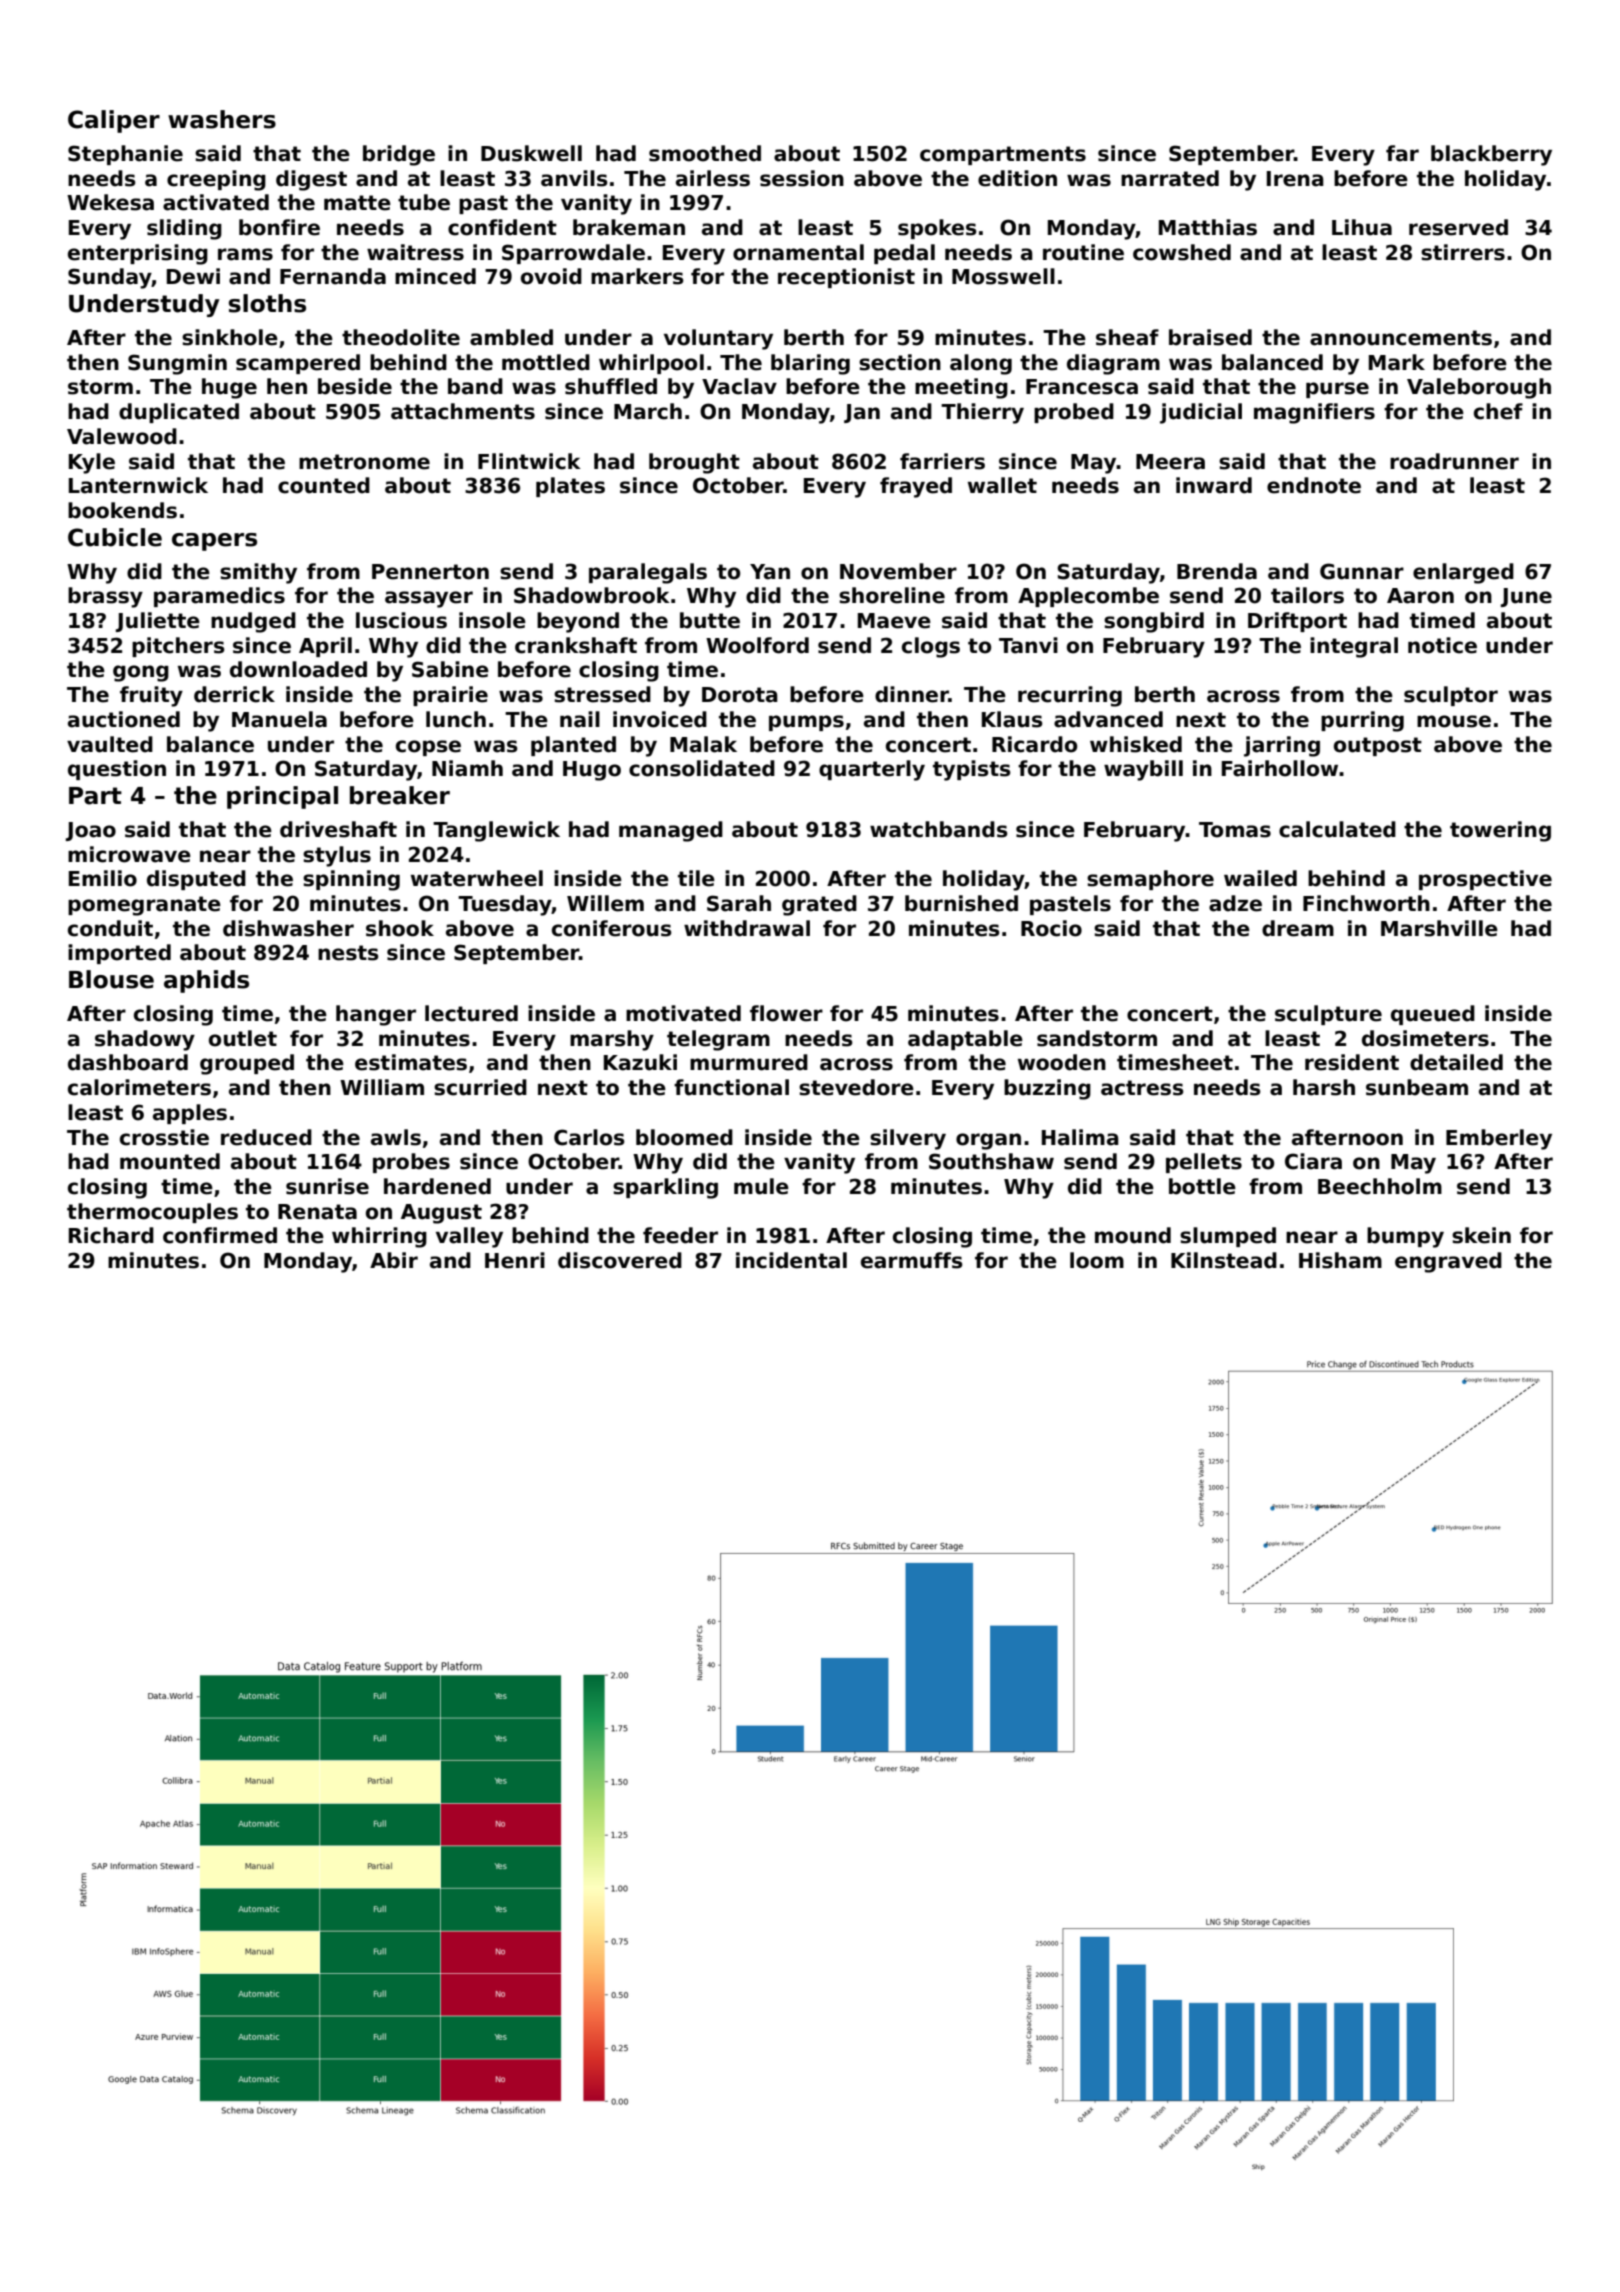  I want to click on spokes, so click(937, 229).
